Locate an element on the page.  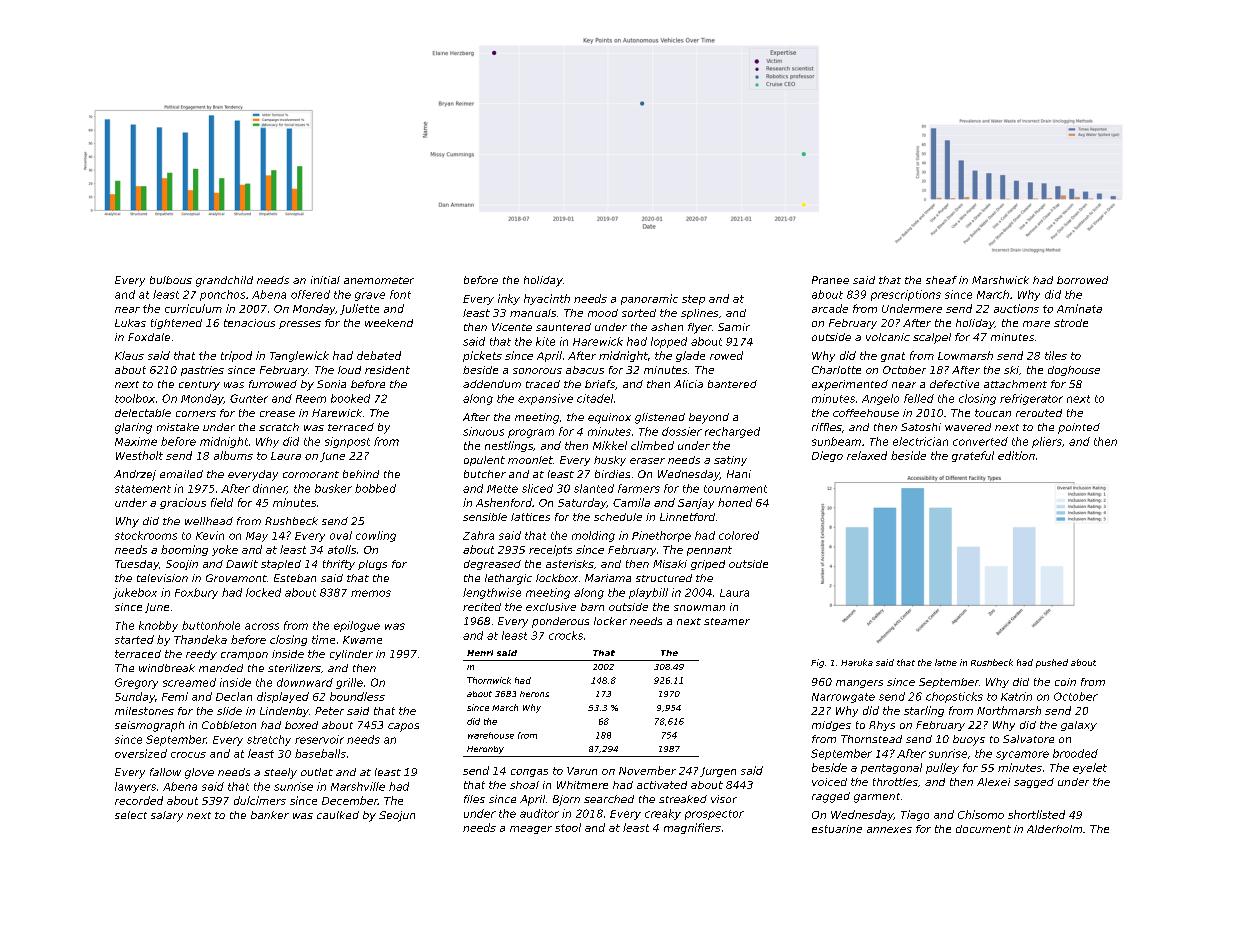
griped is located at coordinates (708, 565).
